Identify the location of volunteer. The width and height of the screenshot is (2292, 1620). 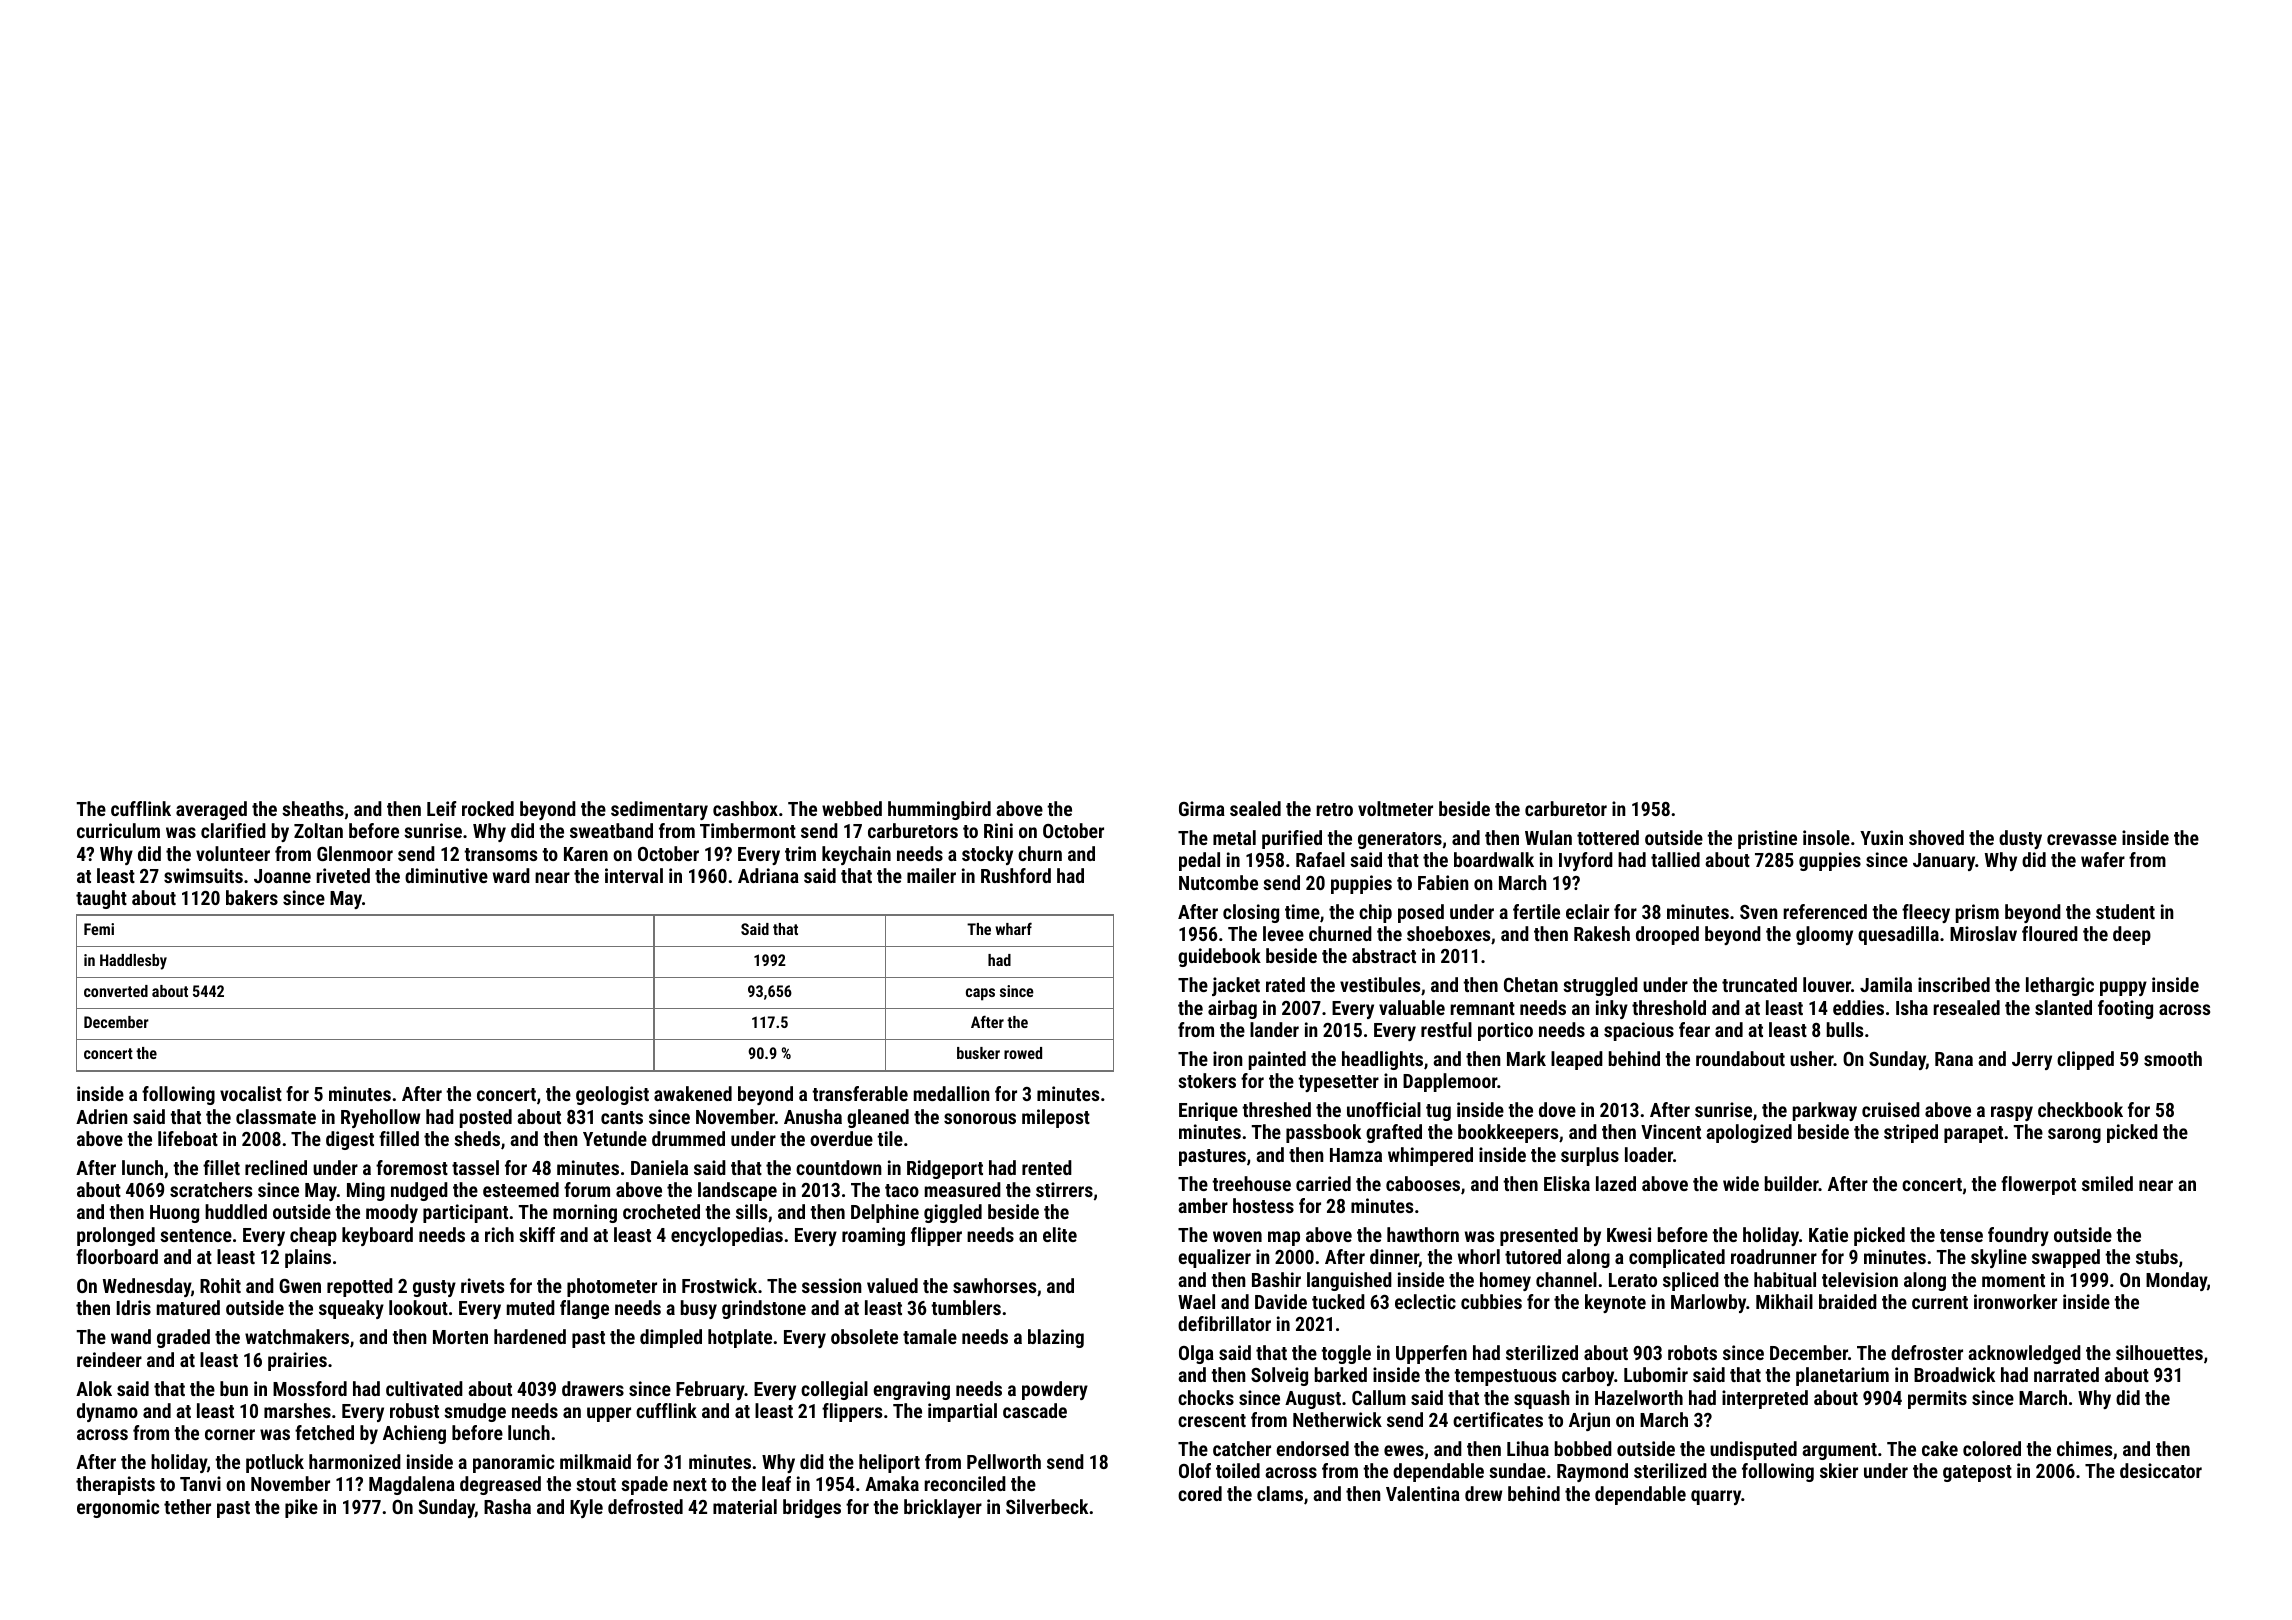
(233, 853).
